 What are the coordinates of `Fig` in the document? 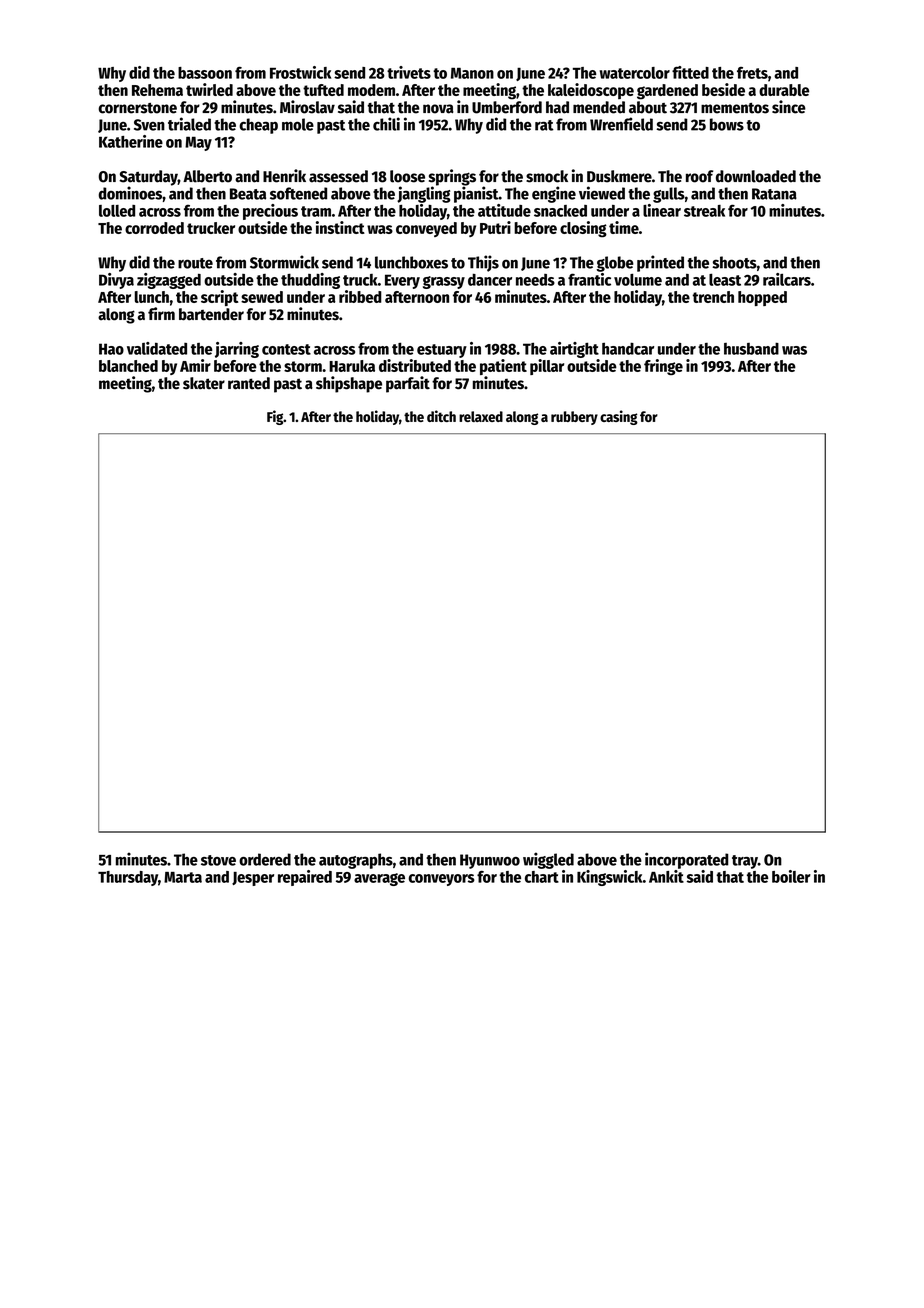 It's located at (275, 417).
